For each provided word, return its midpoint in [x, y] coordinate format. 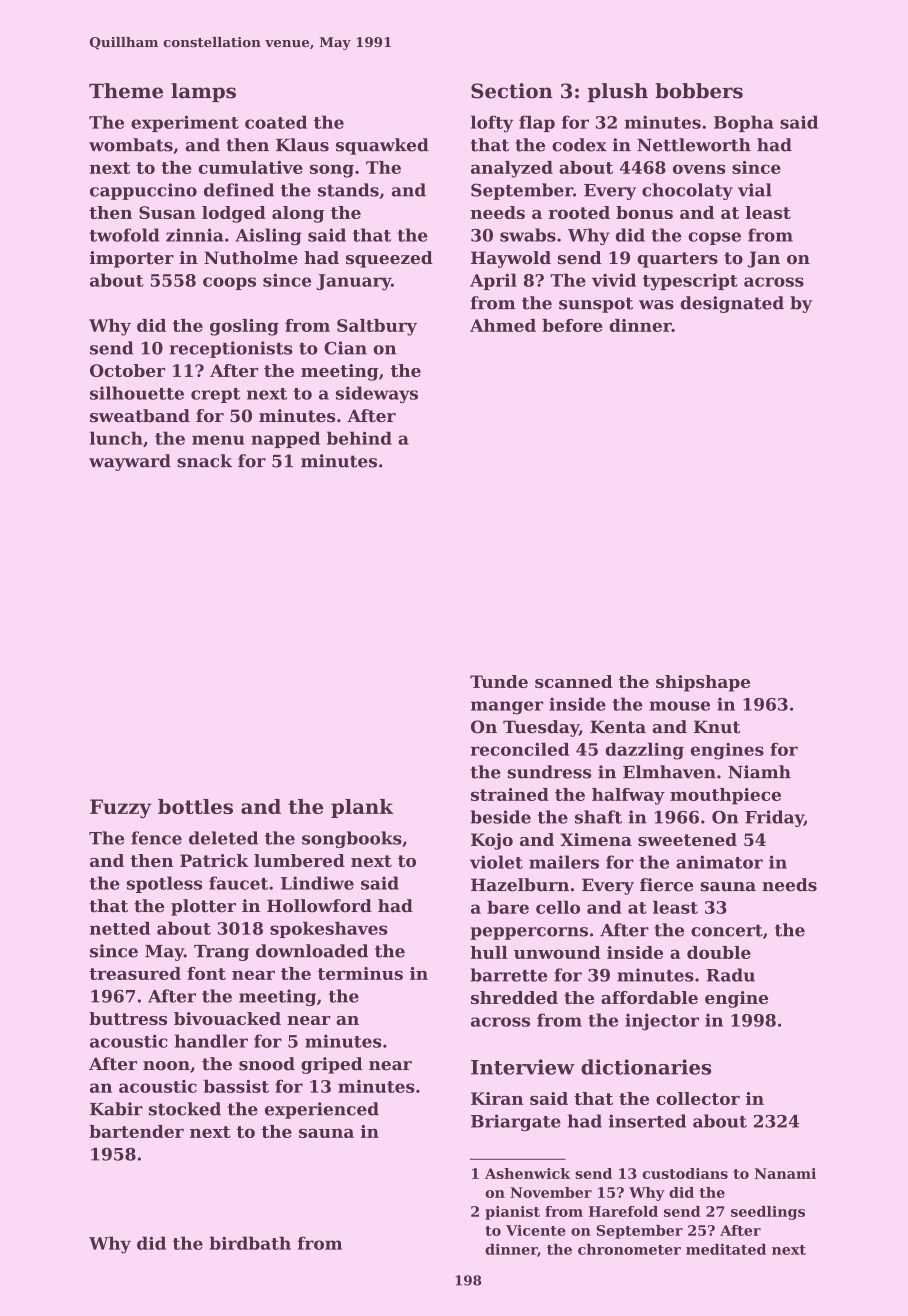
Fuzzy [121, 808]
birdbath [250, 1243]
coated [276, 122]
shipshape [703, 683]
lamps [203, 92]
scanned [573, 681]
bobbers [699, 91]
